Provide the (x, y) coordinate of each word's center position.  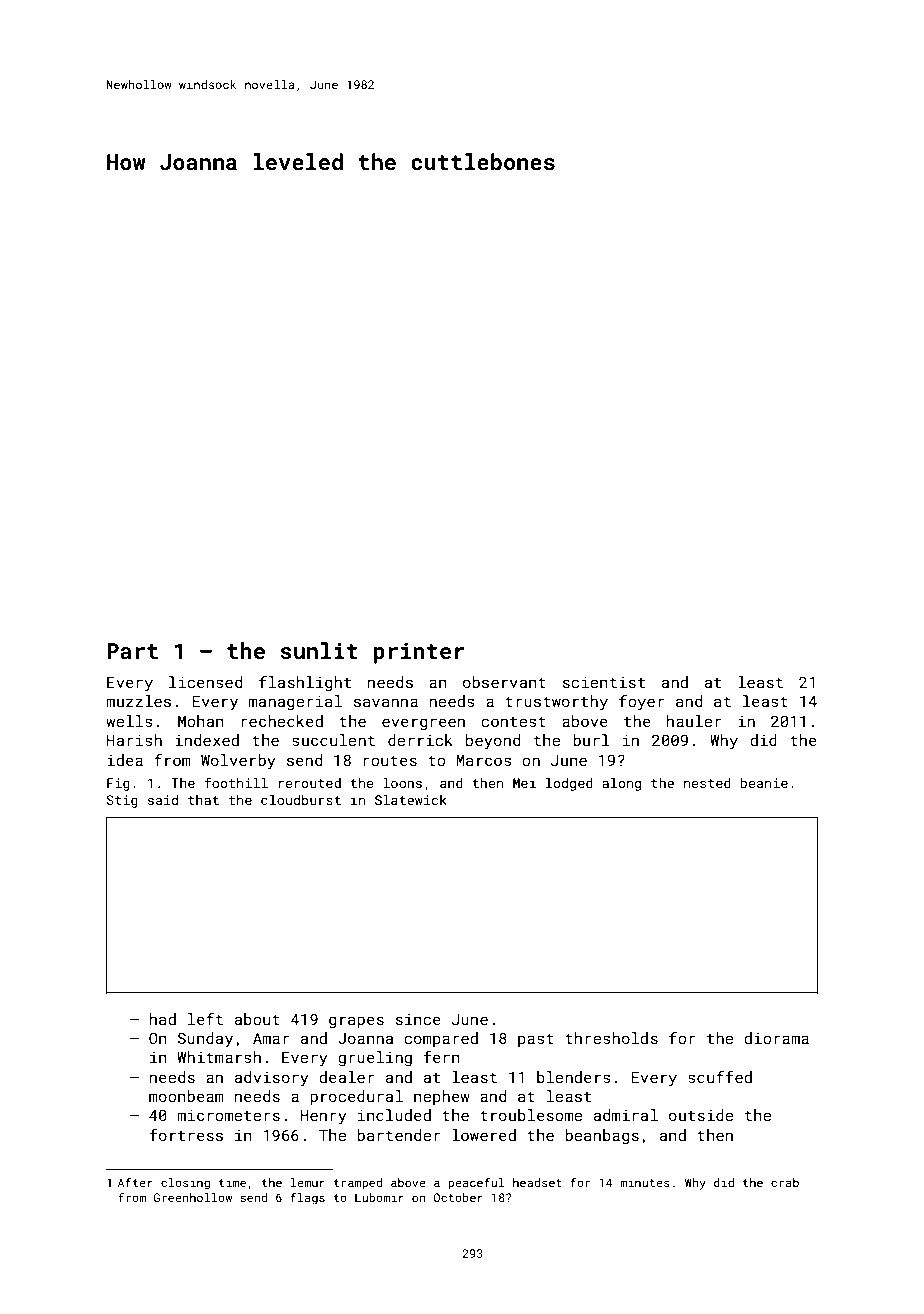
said (163, 800)
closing (185, 1184)
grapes (356, 1022)
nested (707, 783)
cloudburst (301, 800)
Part (132, 651)
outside (701, 1115)
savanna (386, 702)
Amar (271, 1038)
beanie (764, 783)
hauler (694, 721)
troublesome (531, 1115)
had (163, 1019)
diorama (776, 1038)
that (203, 800)
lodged (569, 784)
